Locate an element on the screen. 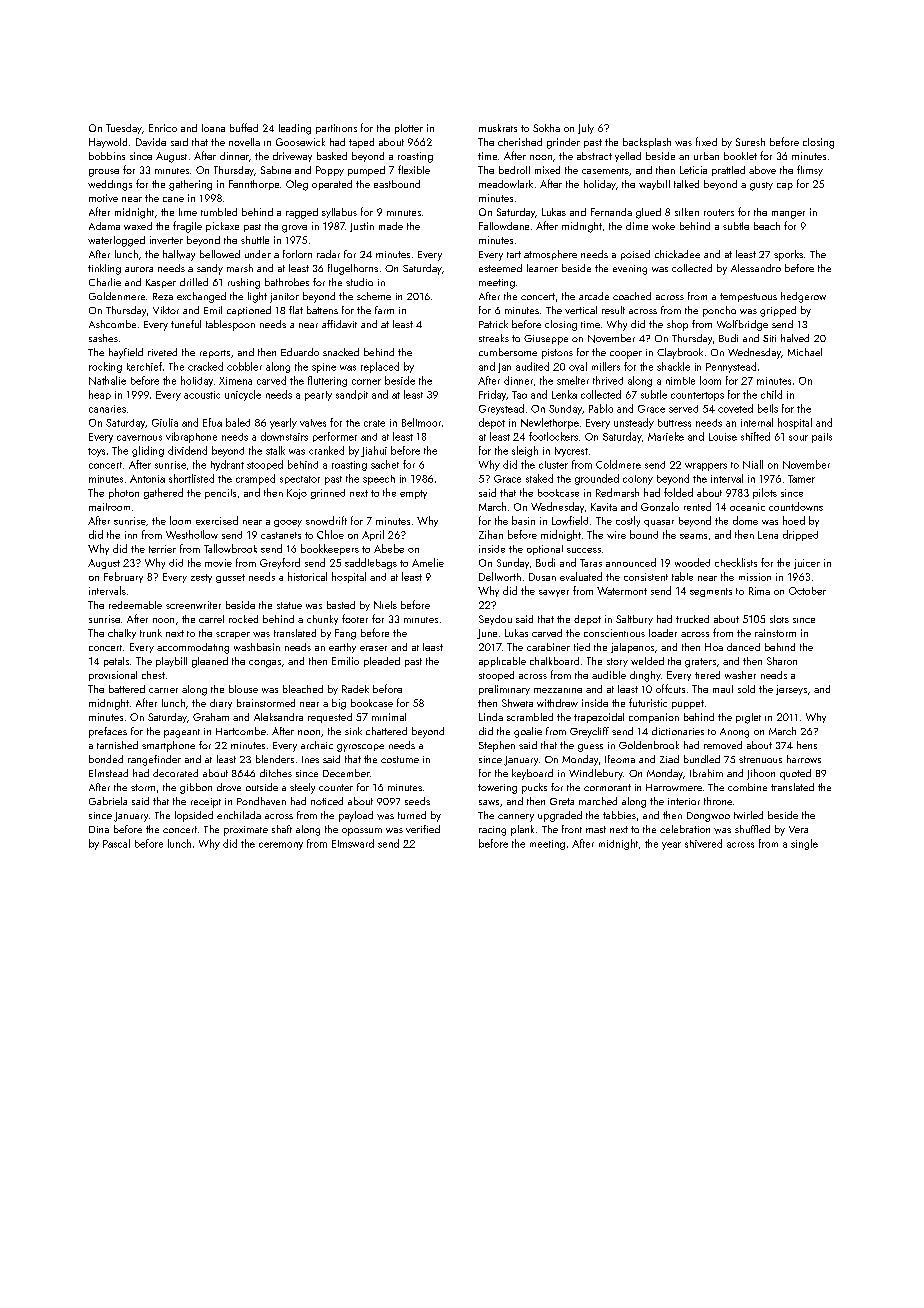  chickadee is located at coordinates (677, 254).
